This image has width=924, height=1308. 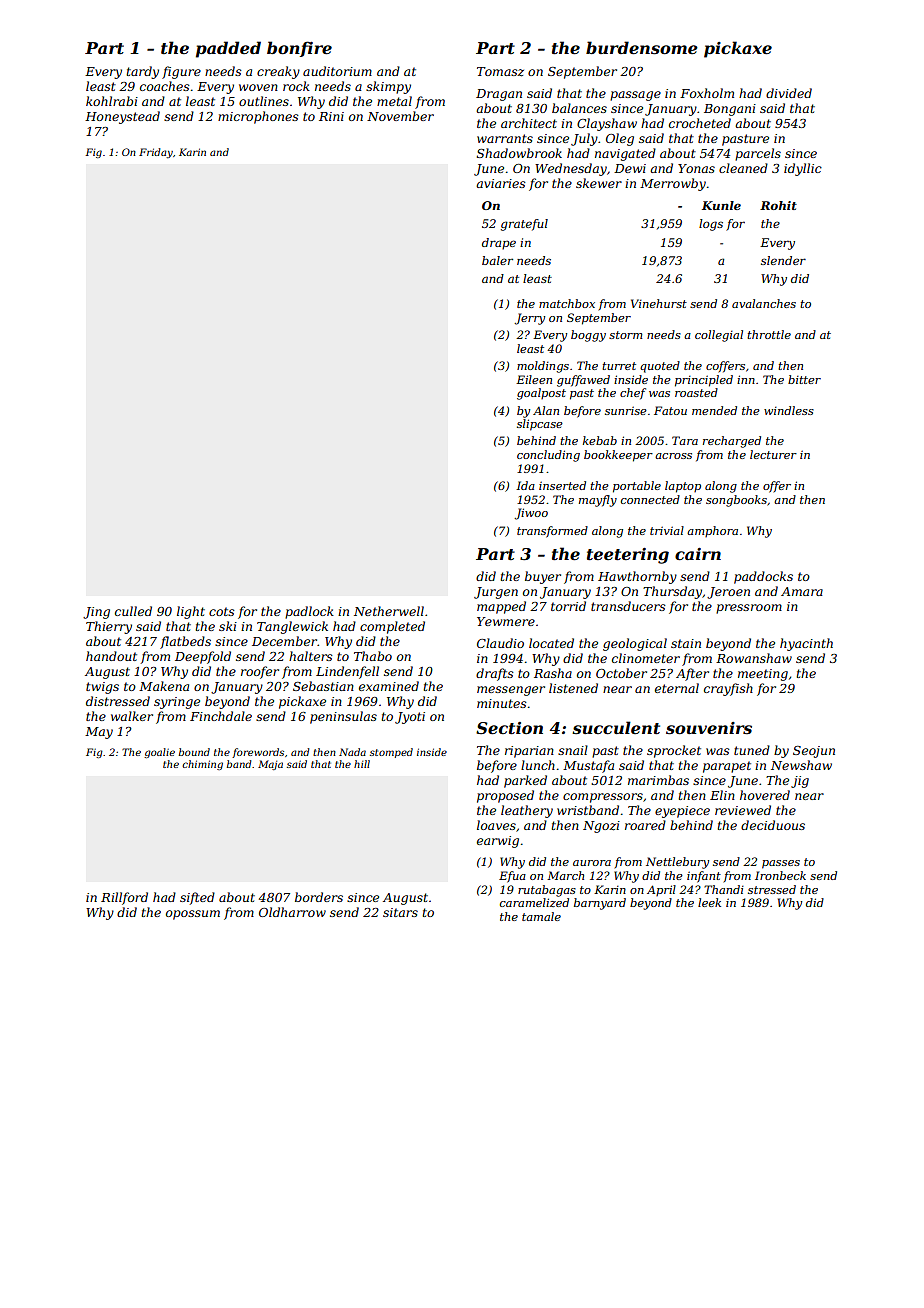 What do you see at coordinates (704, 381) in the image?
I see `principled` at bounding box center [704, 381].
